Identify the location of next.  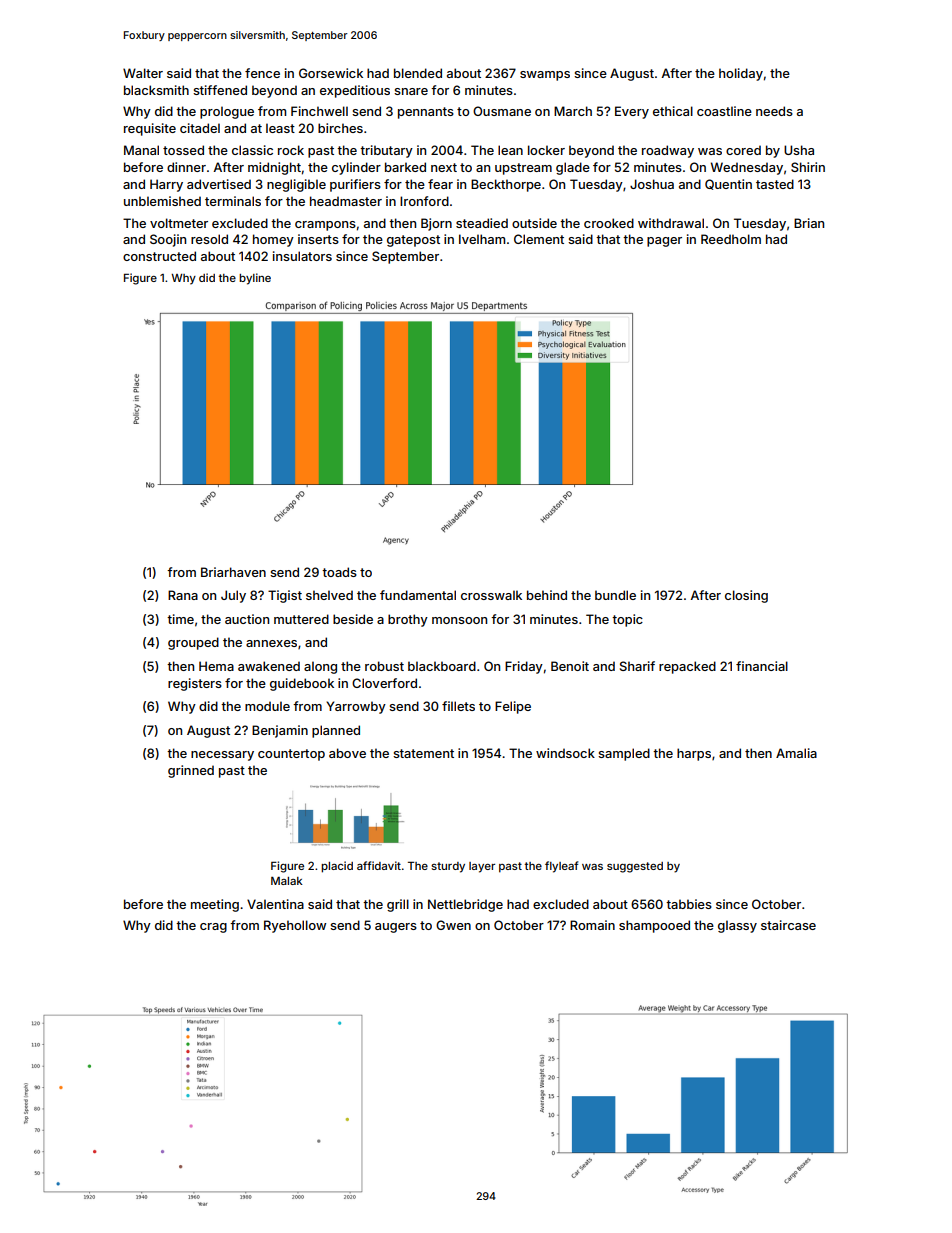
(444, 167).
